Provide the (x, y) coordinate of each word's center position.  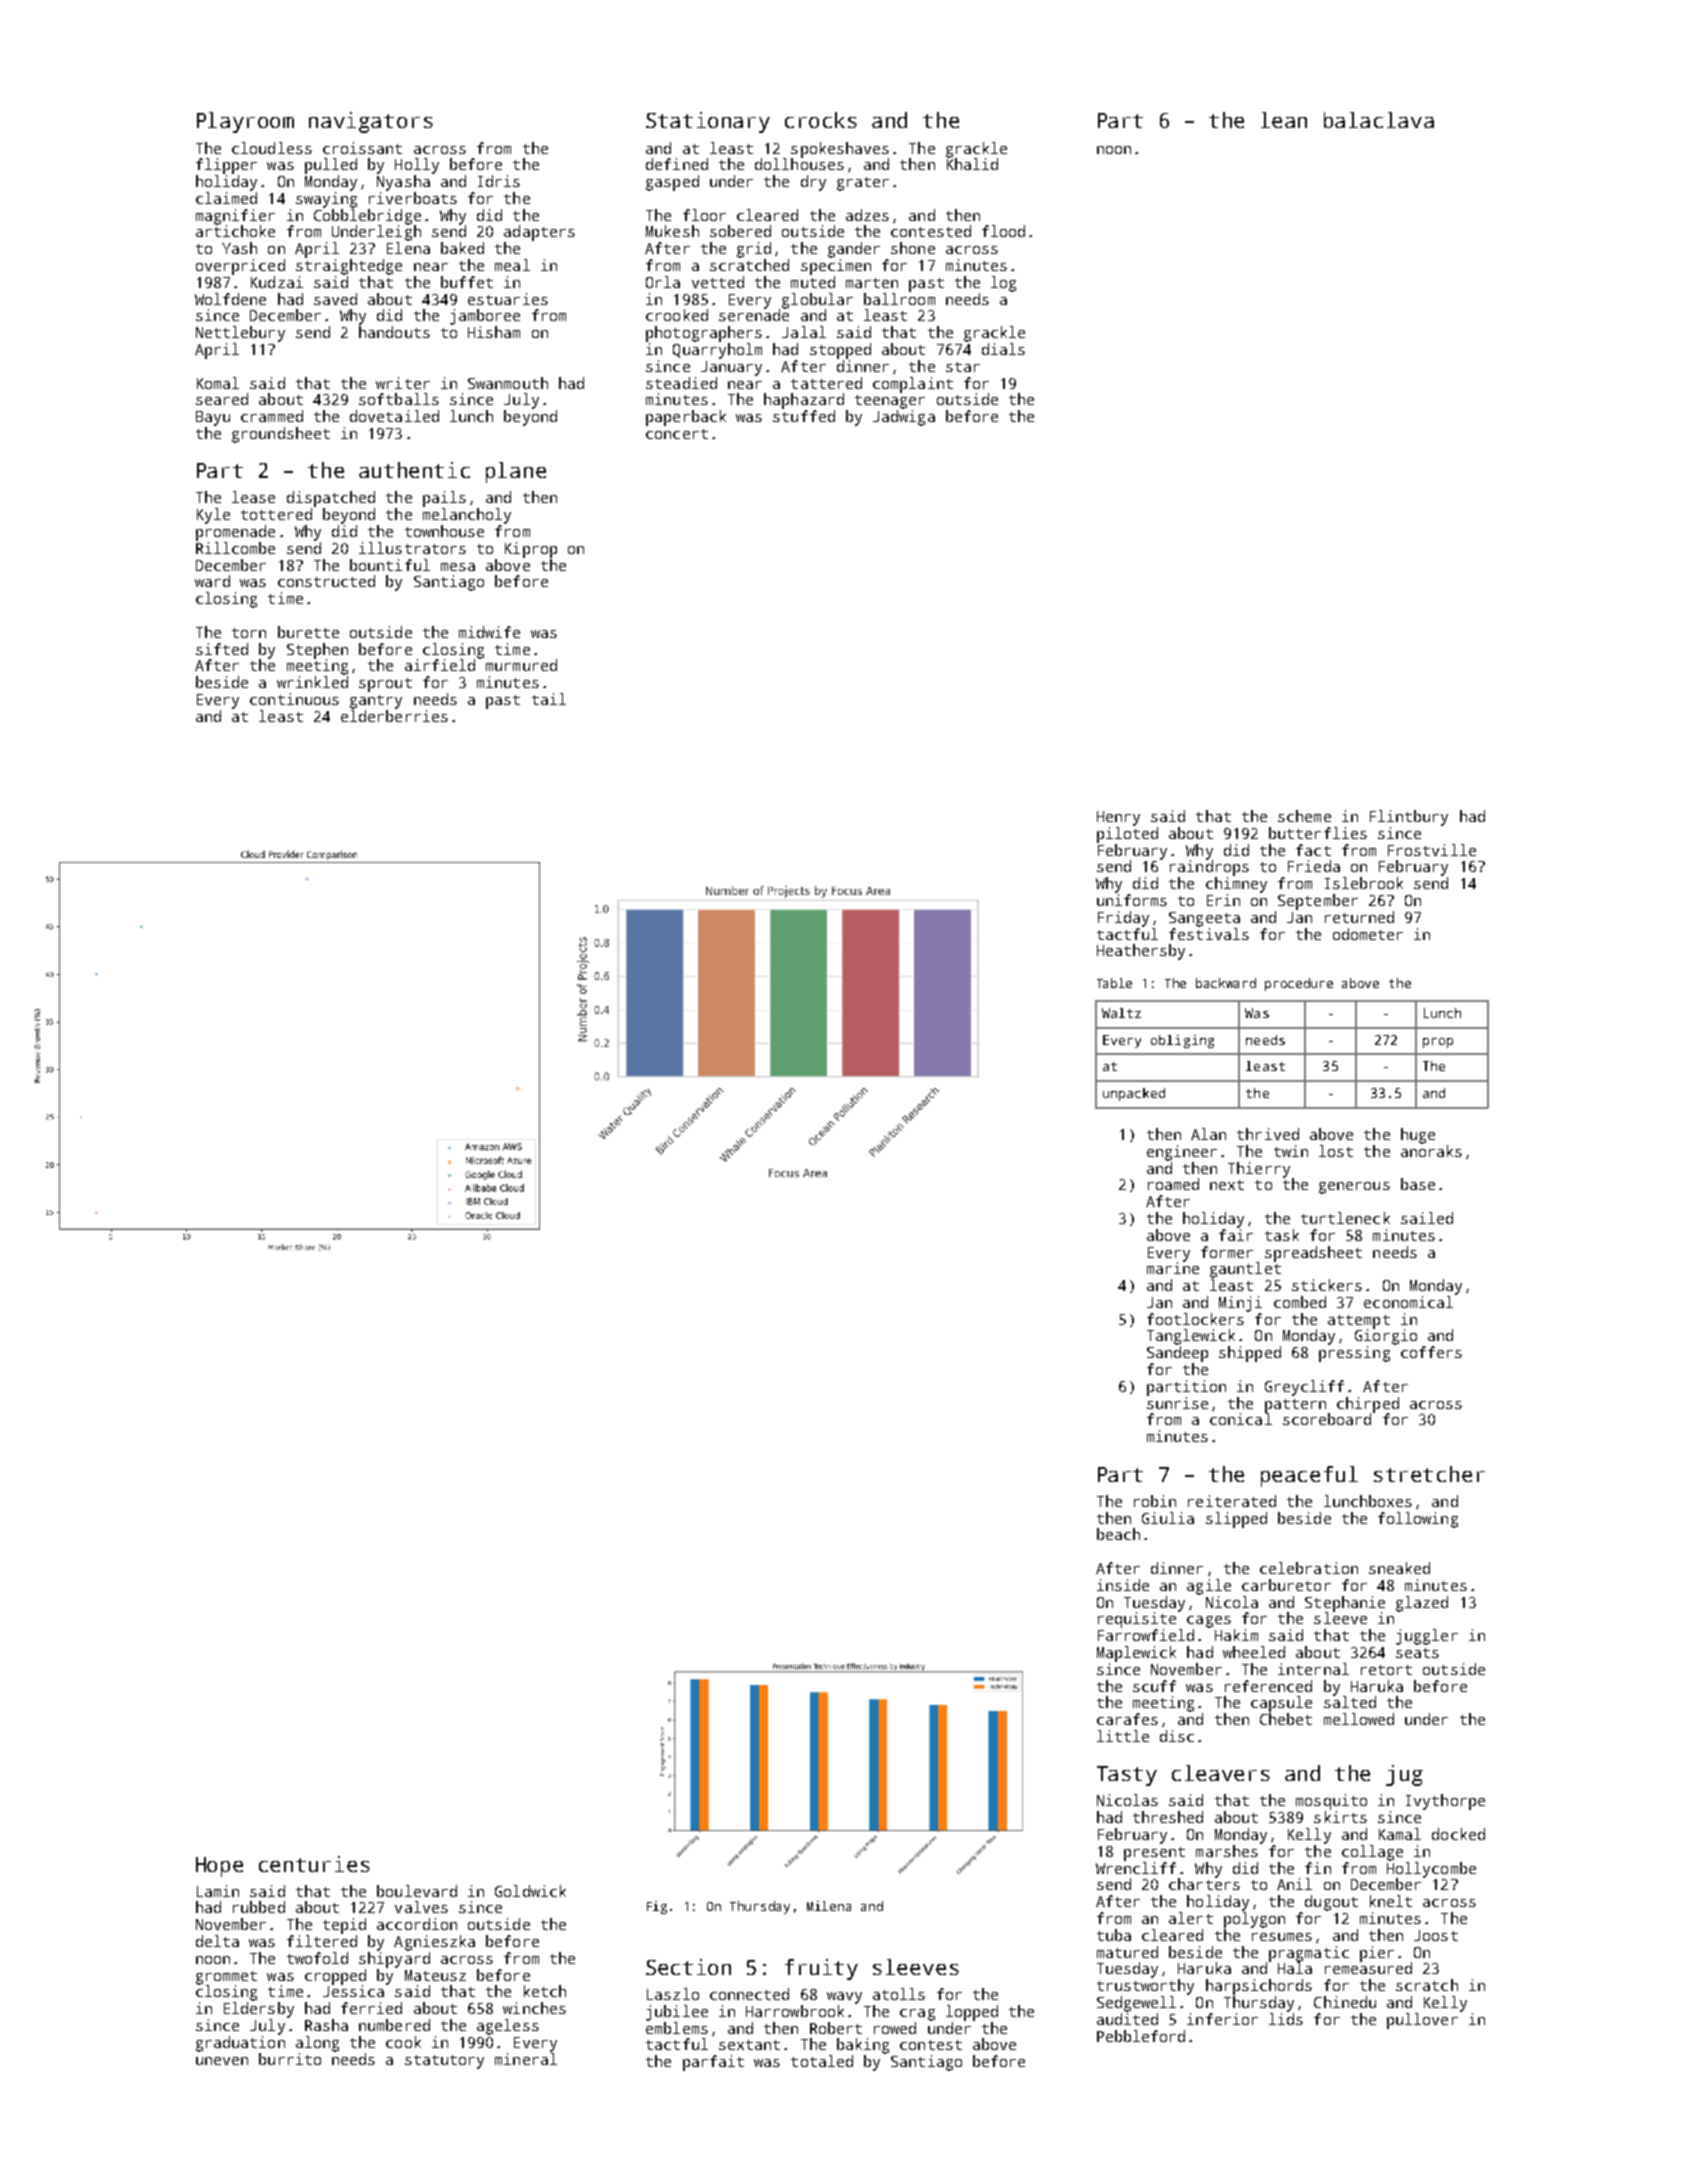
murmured (521, 665)
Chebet (1286, 1719)
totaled (822, 2061)
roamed (1173, 1184)
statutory (444, 2062)
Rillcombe (235, 548)
